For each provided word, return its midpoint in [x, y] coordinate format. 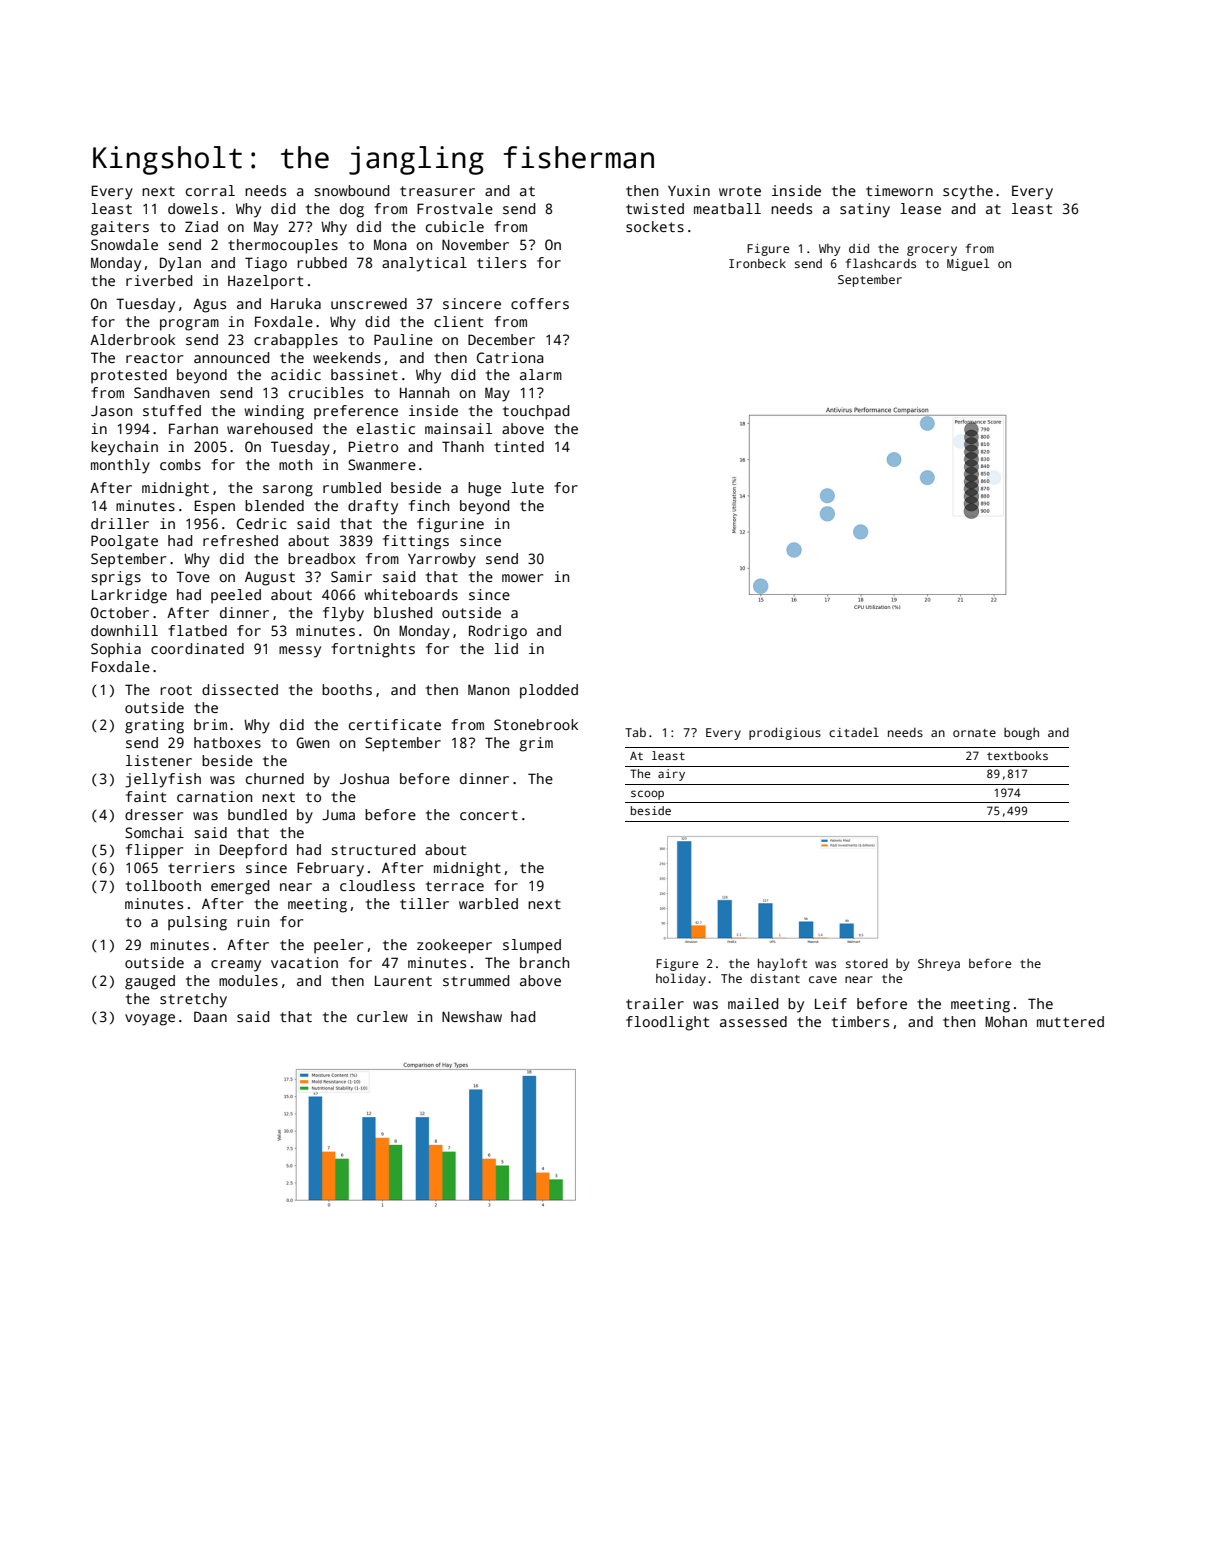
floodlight [667, 1023]
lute [527, 487]
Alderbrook [132, 339]
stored [867, 963]
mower [522, 578]
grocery [932, 251]
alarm [541, 374]
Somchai [154, 832]
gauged [150, 982]
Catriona [510, 357]
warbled [488, 903]
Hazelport [265, 282]
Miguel [968, 264]
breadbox [322, 558]
